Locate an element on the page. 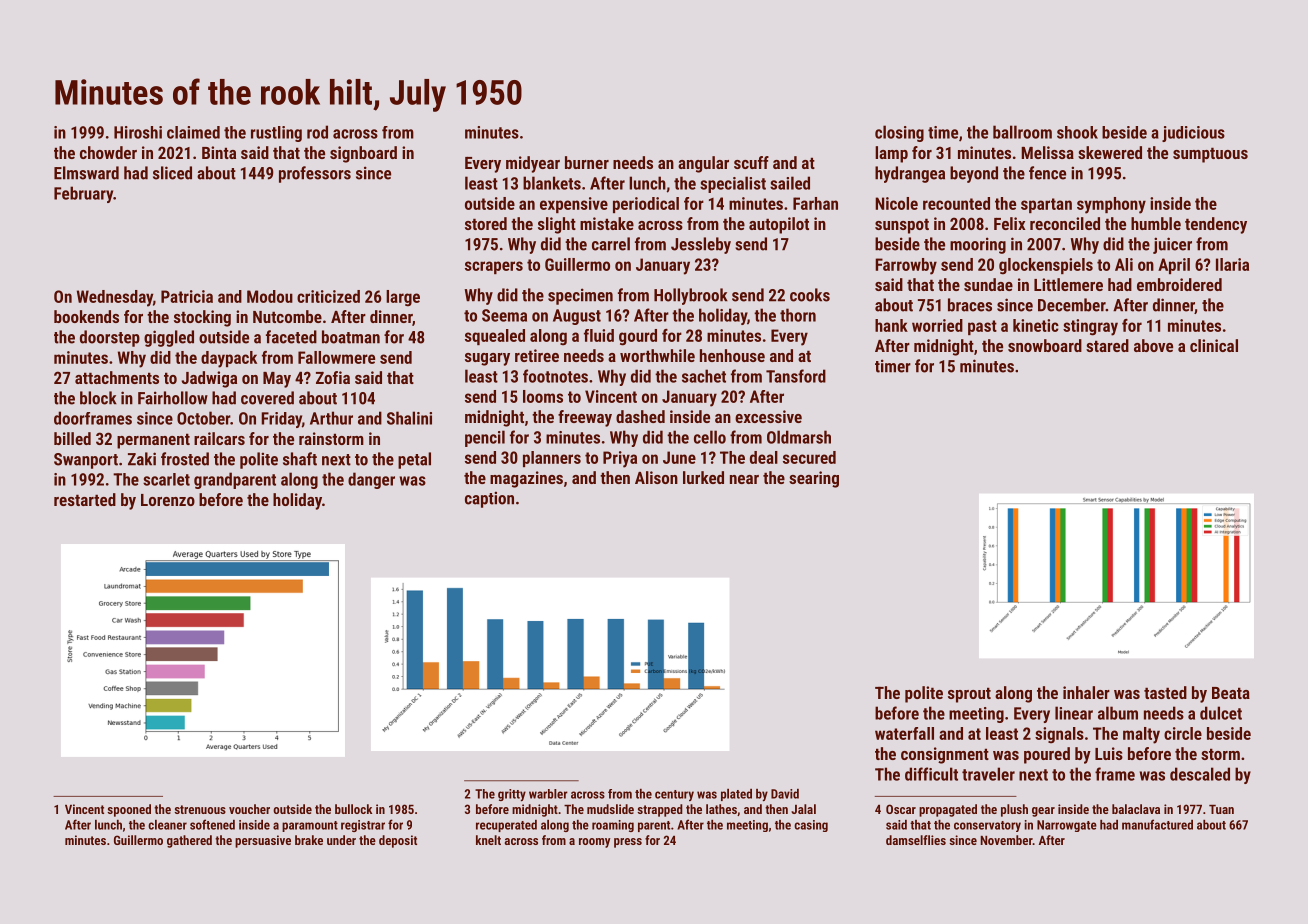  symphony is located at coordinates (1111, 205).
